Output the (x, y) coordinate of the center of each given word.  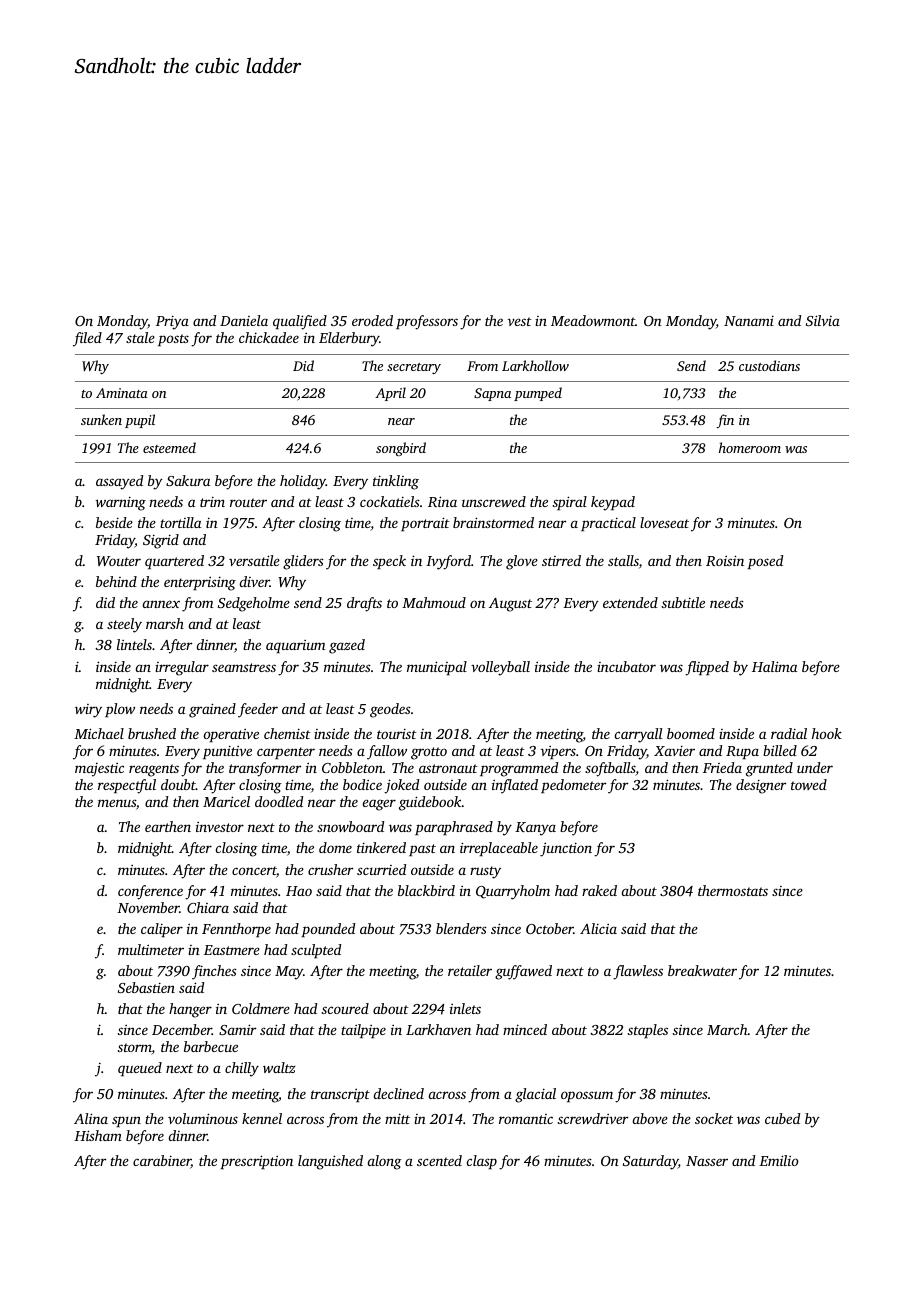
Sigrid (161, 541)
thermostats (733, 890)
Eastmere (232, 950)
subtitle (683, 602)
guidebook (430, 803)
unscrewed (494, 501)
